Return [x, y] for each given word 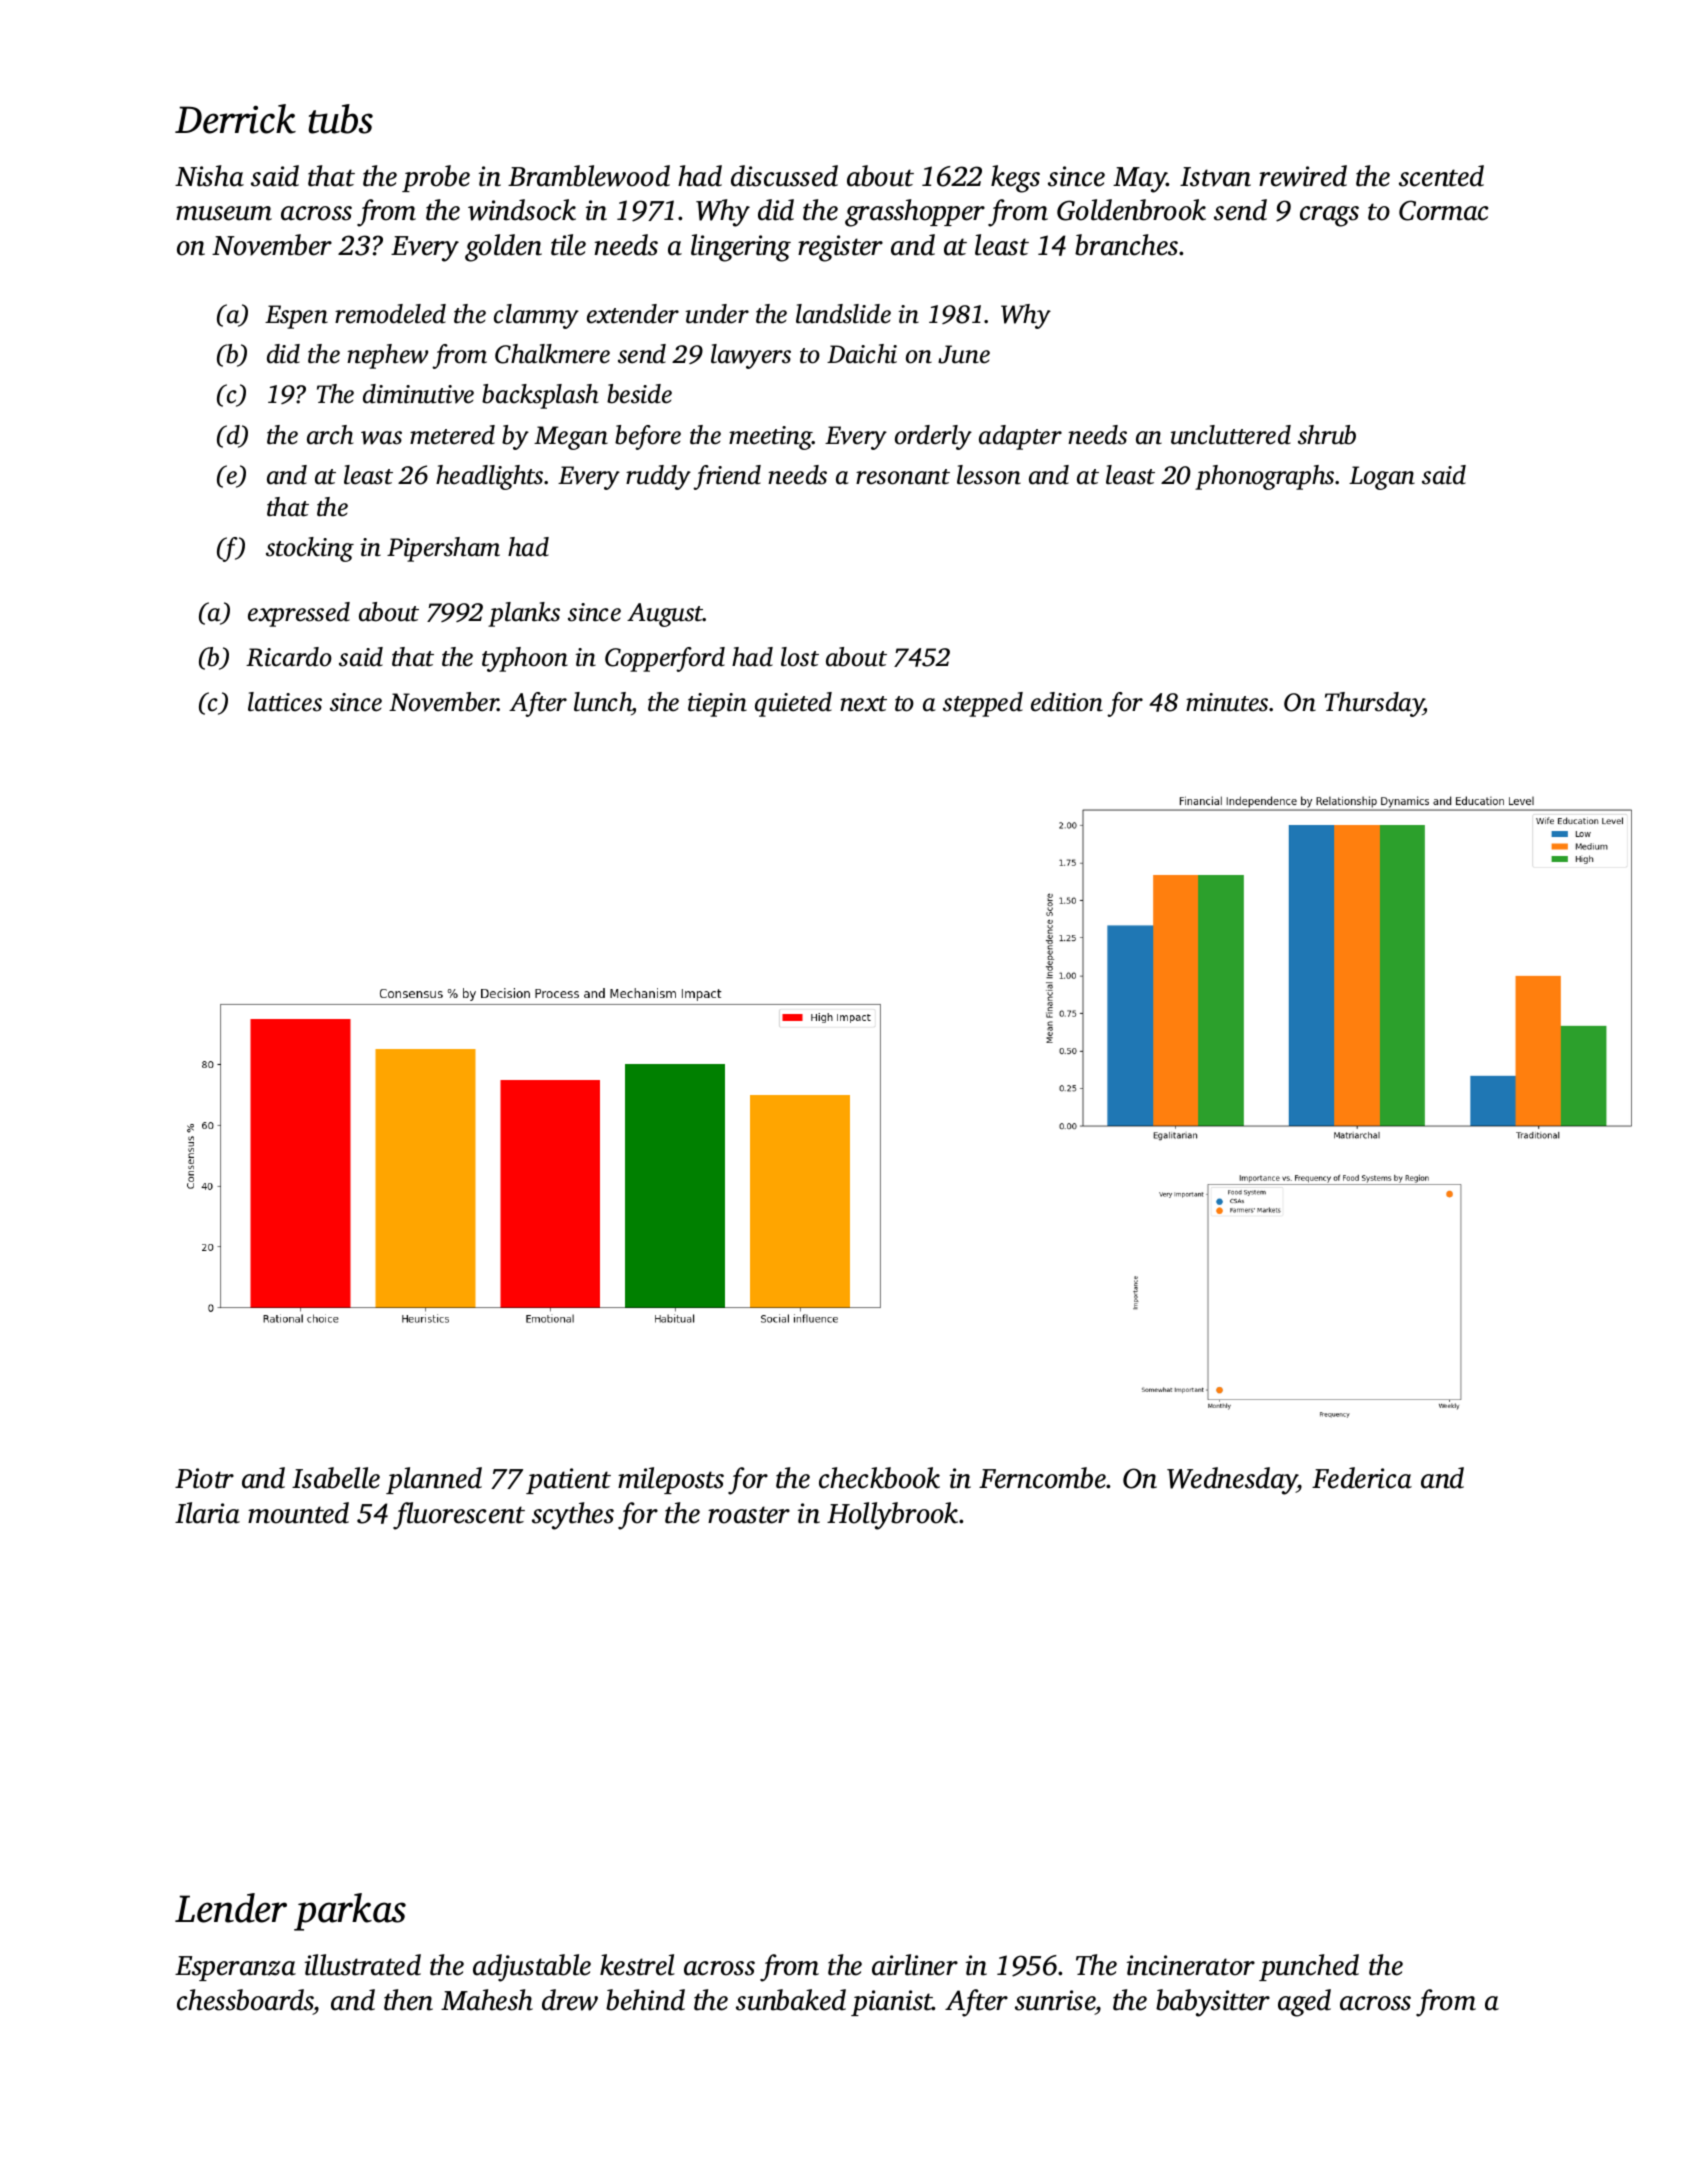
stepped [983, 704]
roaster [749, 1515]
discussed [784, 176]
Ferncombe [1043, 1478]
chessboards [245, 2000]
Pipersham [443, 549]
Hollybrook [892, 1516]
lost [800, 657]
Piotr [204, 1478]
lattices [285, 702]
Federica [1362, 1478]
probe [436, 178]
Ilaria [207, 1513]
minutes [1227, 702]
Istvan [1215, 177]
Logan [1382, 478]
